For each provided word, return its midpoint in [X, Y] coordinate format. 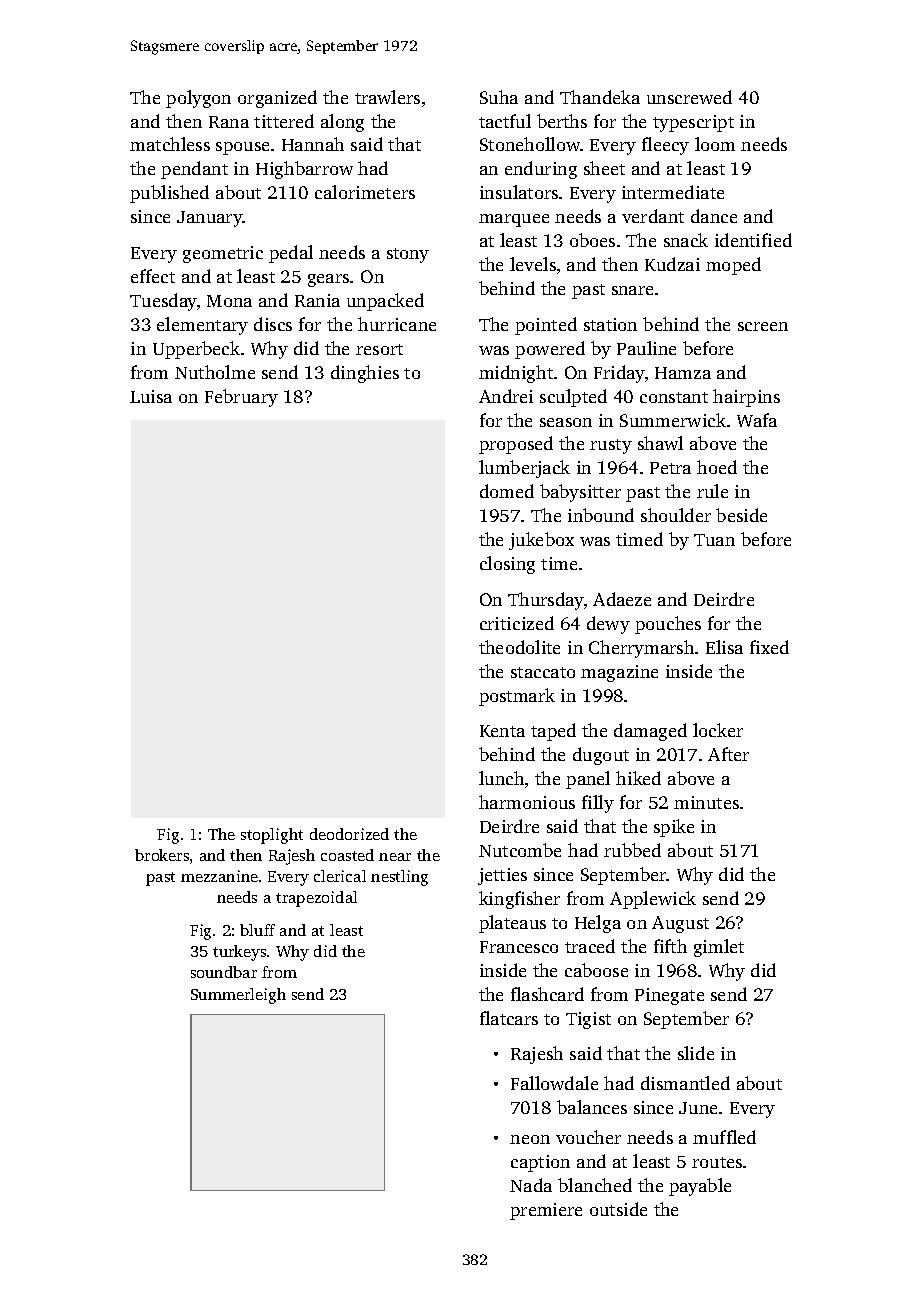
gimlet [719, 948]
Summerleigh [238, 996]
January [210, 219]
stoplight [272, 836]
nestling [399, 878]
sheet [604, 168]
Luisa [151, 396]
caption [540, 1163]
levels [533, 264]
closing [507, 565]
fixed [769, 647]
